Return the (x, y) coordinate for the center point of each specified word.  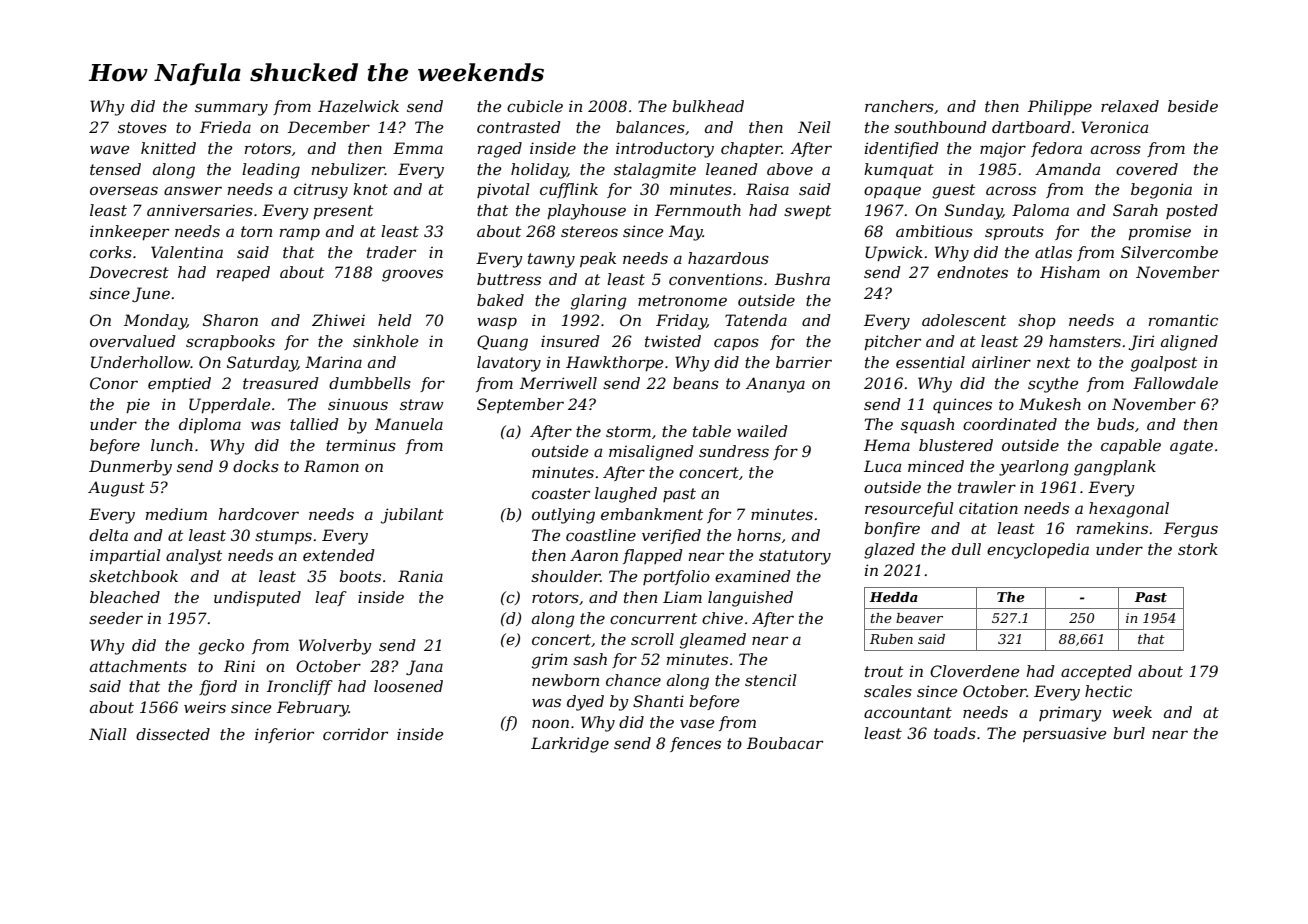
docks (256, 466)
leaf (331, 598)
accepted (1096, 672)
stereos (589, 231)
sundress (734, 451)
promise (1159, 232)
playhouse (586, 212)
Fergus (1191, 530)
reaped (243, 273)
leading (271, 171)
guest (953, 191)
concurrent (653, 618)
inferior (284, 735)
